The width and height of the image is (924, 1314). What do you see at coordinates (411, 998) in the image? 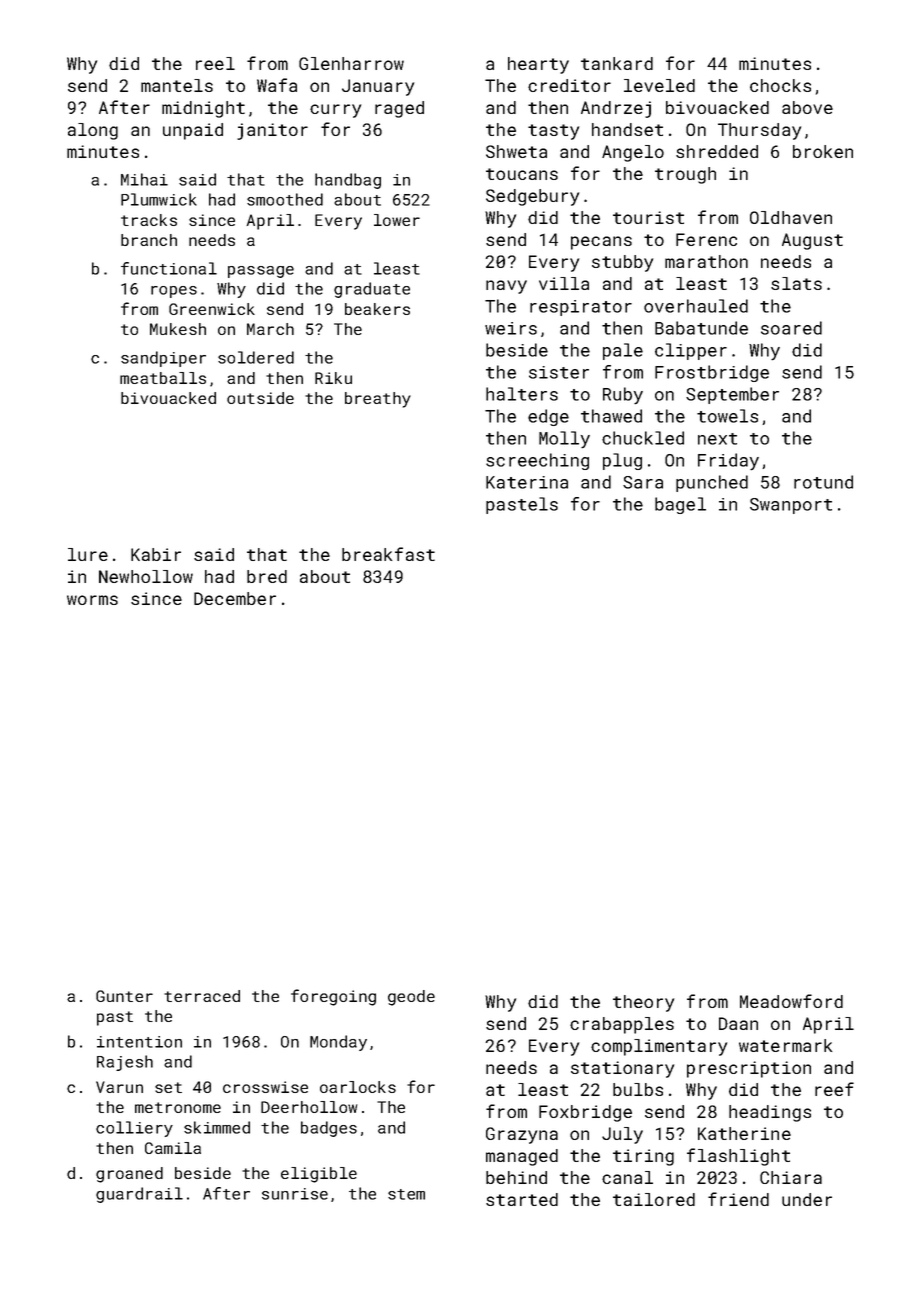
I see `geode` at bounding box center [411, 998].
